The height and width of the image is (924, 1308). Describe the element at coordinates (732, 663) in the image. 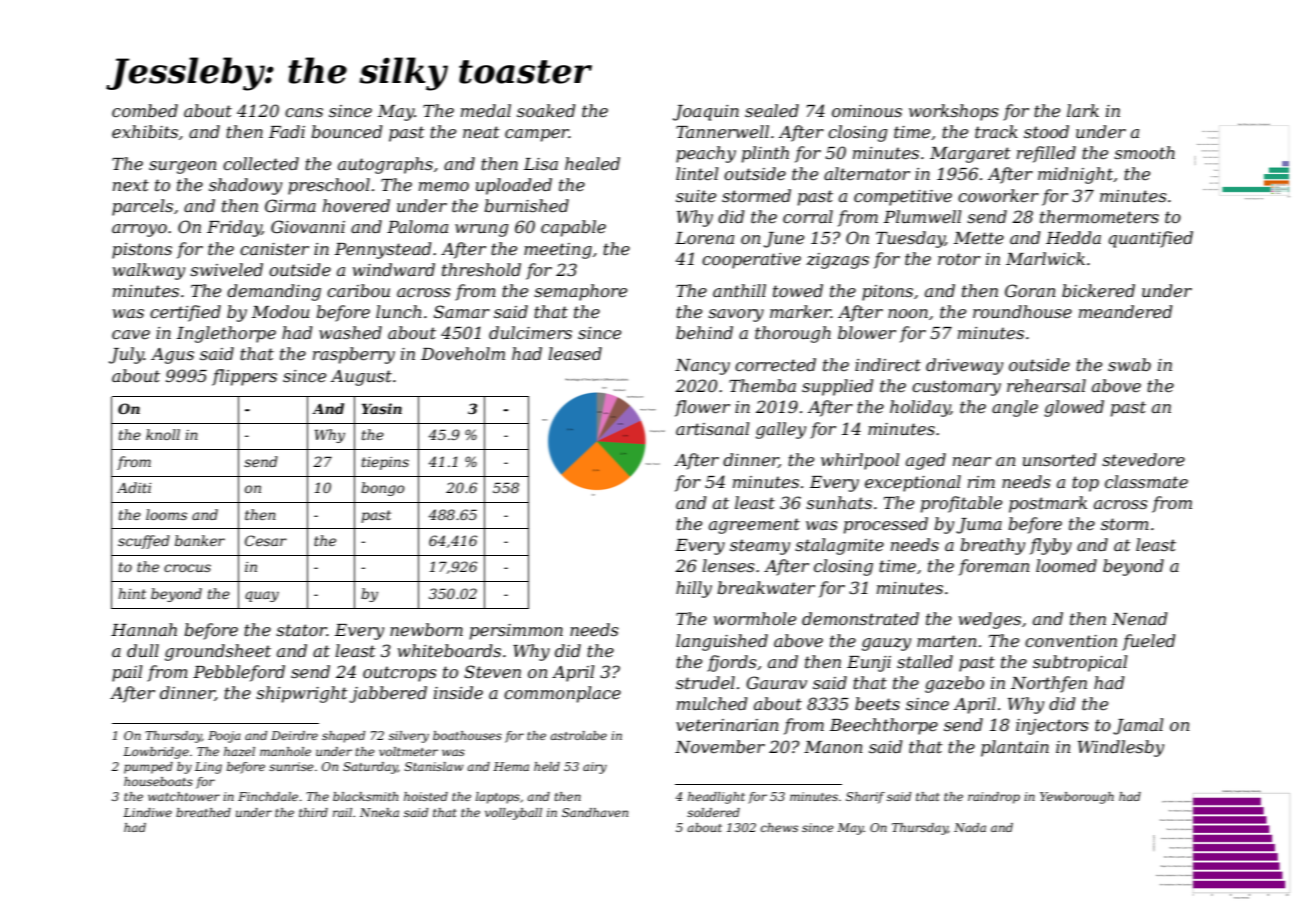

I see `fjords` at that location.
